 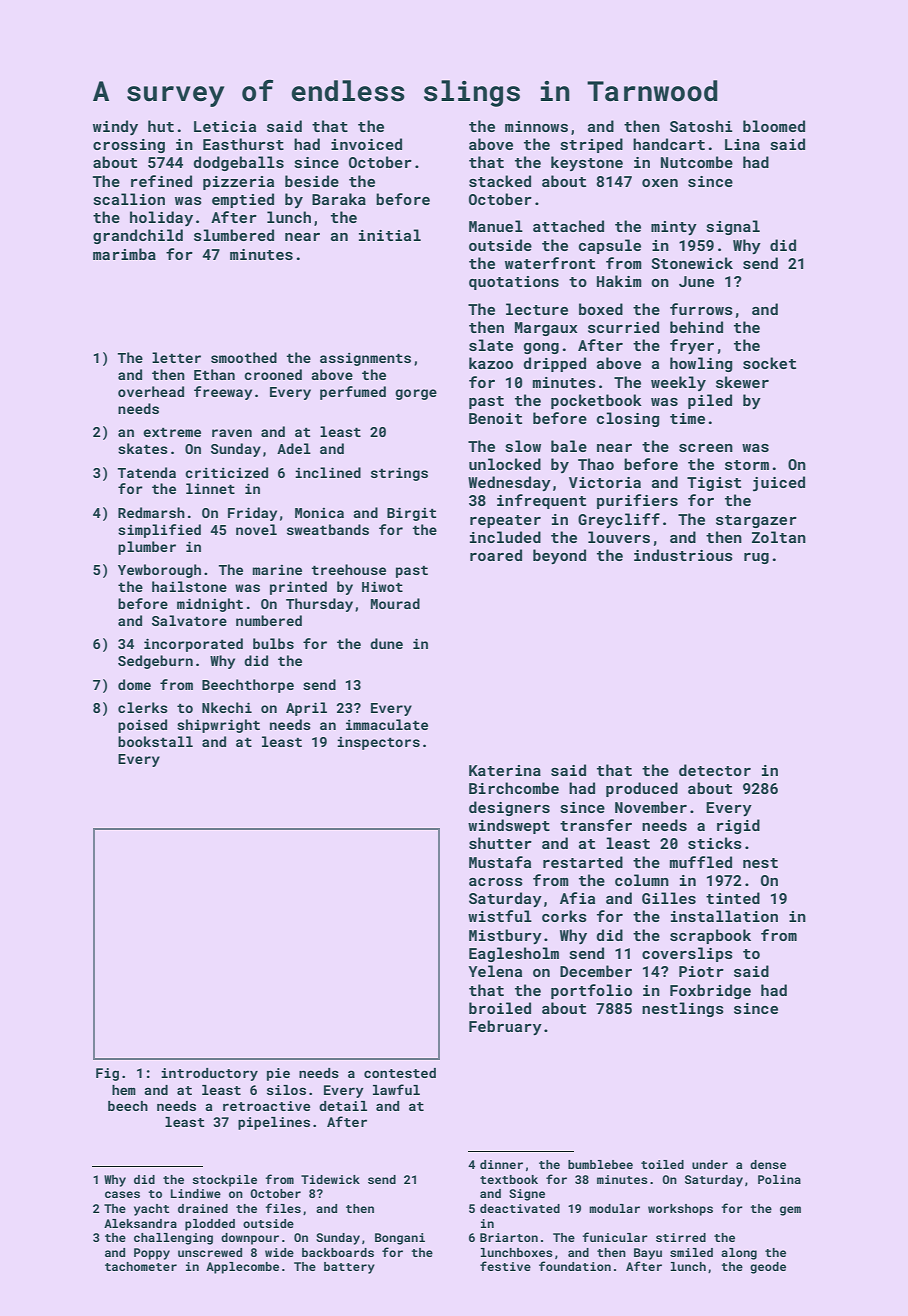 What do you see at coordinates (500, 181) in the screenshot?
I see `stacked` at bounding box center [500, 181].
